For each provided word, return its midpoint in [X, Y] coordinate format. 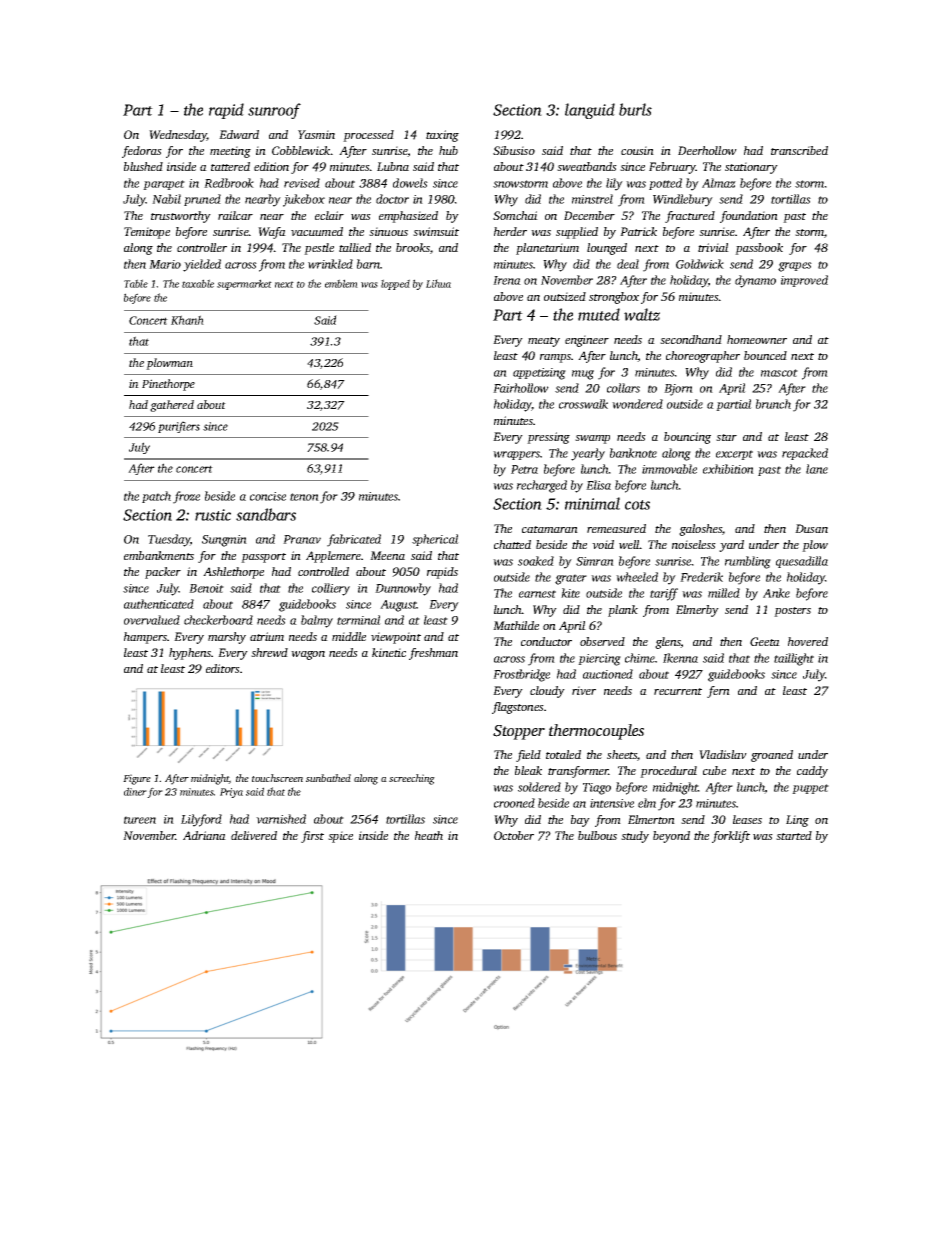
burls [635, 109]
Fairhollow [521, 388]
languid [590, 111]
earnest [537, 594]
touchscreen [277, 778]
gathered [172, 406]
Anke [776, 593]
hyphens [190, 654]
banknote [633, 453]
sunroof [274, 111]
